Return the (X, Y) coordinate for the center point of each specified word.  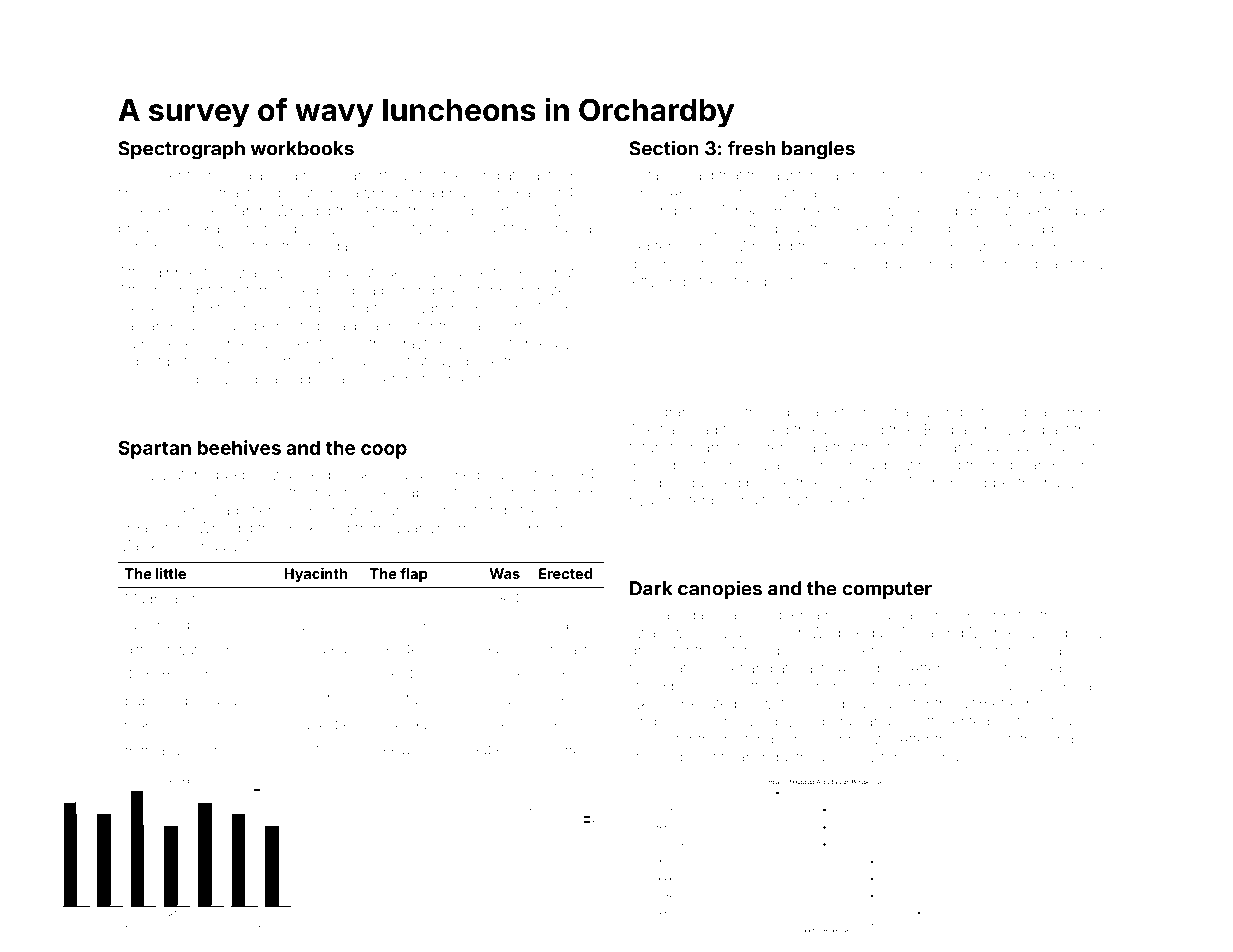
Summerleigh (163, 345)
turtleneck (820, 500)
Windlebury (957, 248)
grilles (648, 652)
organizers (153, 529)
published (156, 700)
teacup (451, 230)
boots (782, 281)
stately (1084, 265)
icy (1095, 634)
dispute (297, 194)
